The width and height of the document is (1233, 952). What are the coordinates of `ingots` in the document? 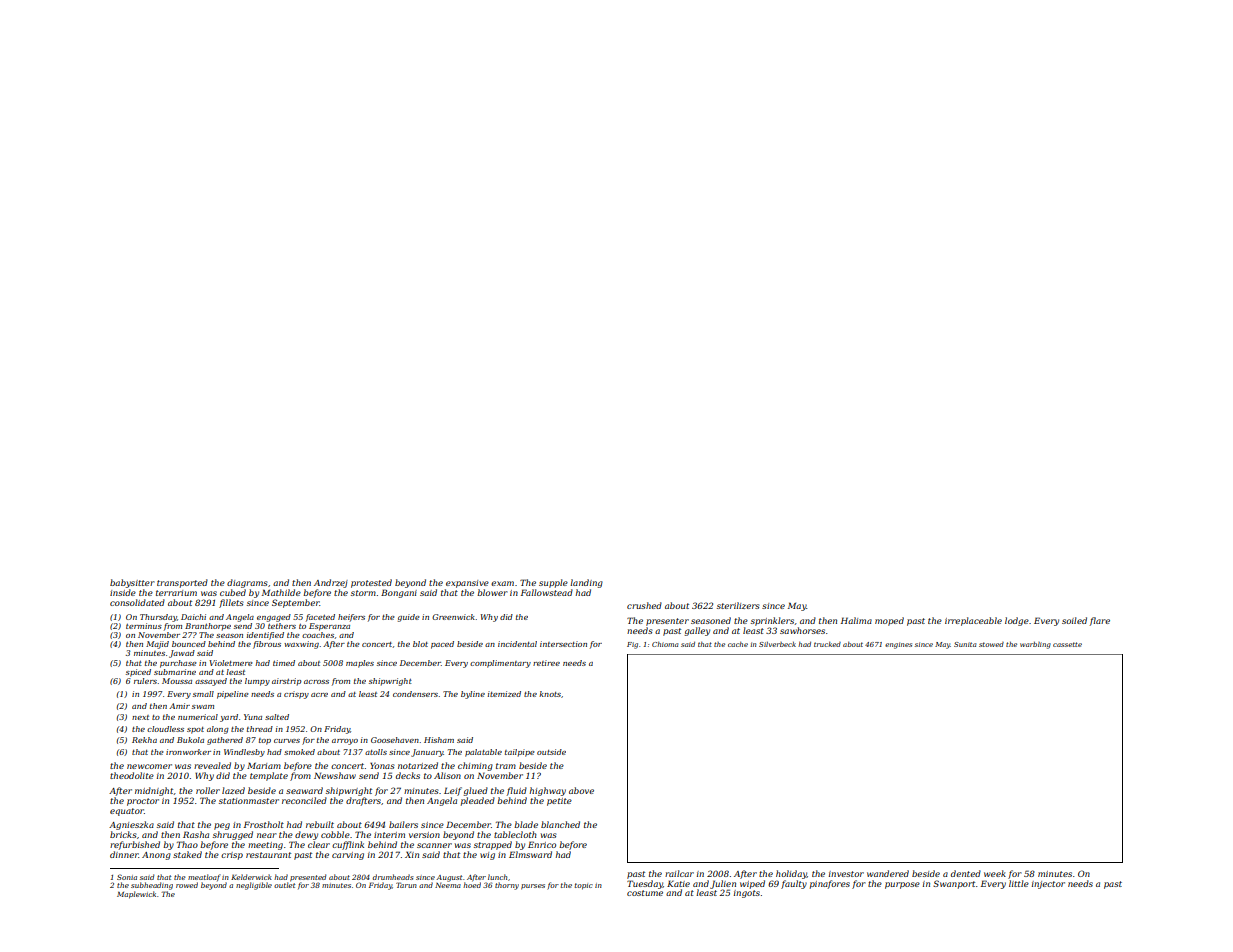 It's located at (747, 894).
